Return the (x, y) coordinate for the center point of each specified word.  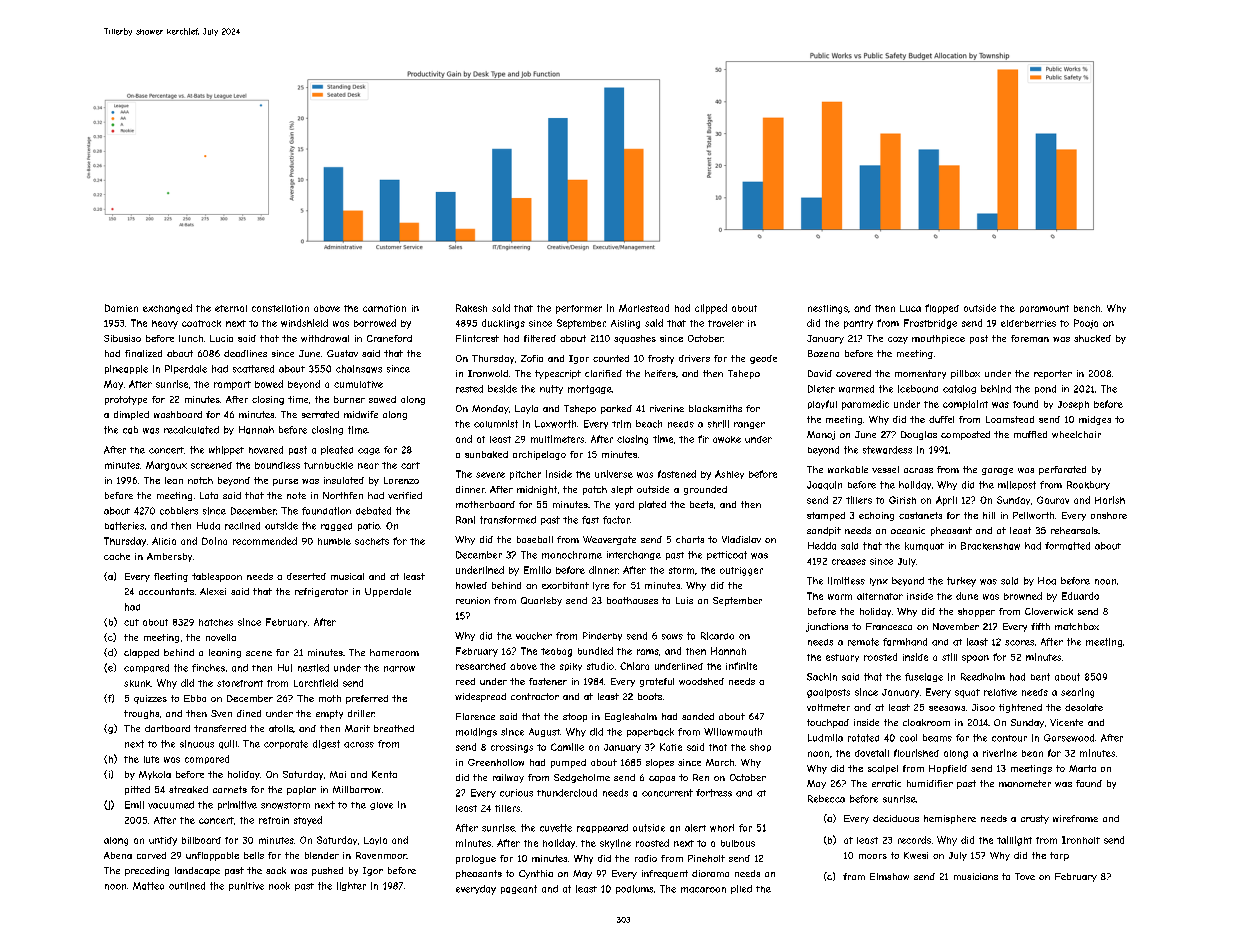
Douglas (919, 435)
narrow (399, 669)
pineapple (126, 369)
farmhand (905, 642)
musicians (976, 876)
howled (471, 585)
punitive (246, 886)
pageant (519, 889)
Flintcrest (477, 338)
